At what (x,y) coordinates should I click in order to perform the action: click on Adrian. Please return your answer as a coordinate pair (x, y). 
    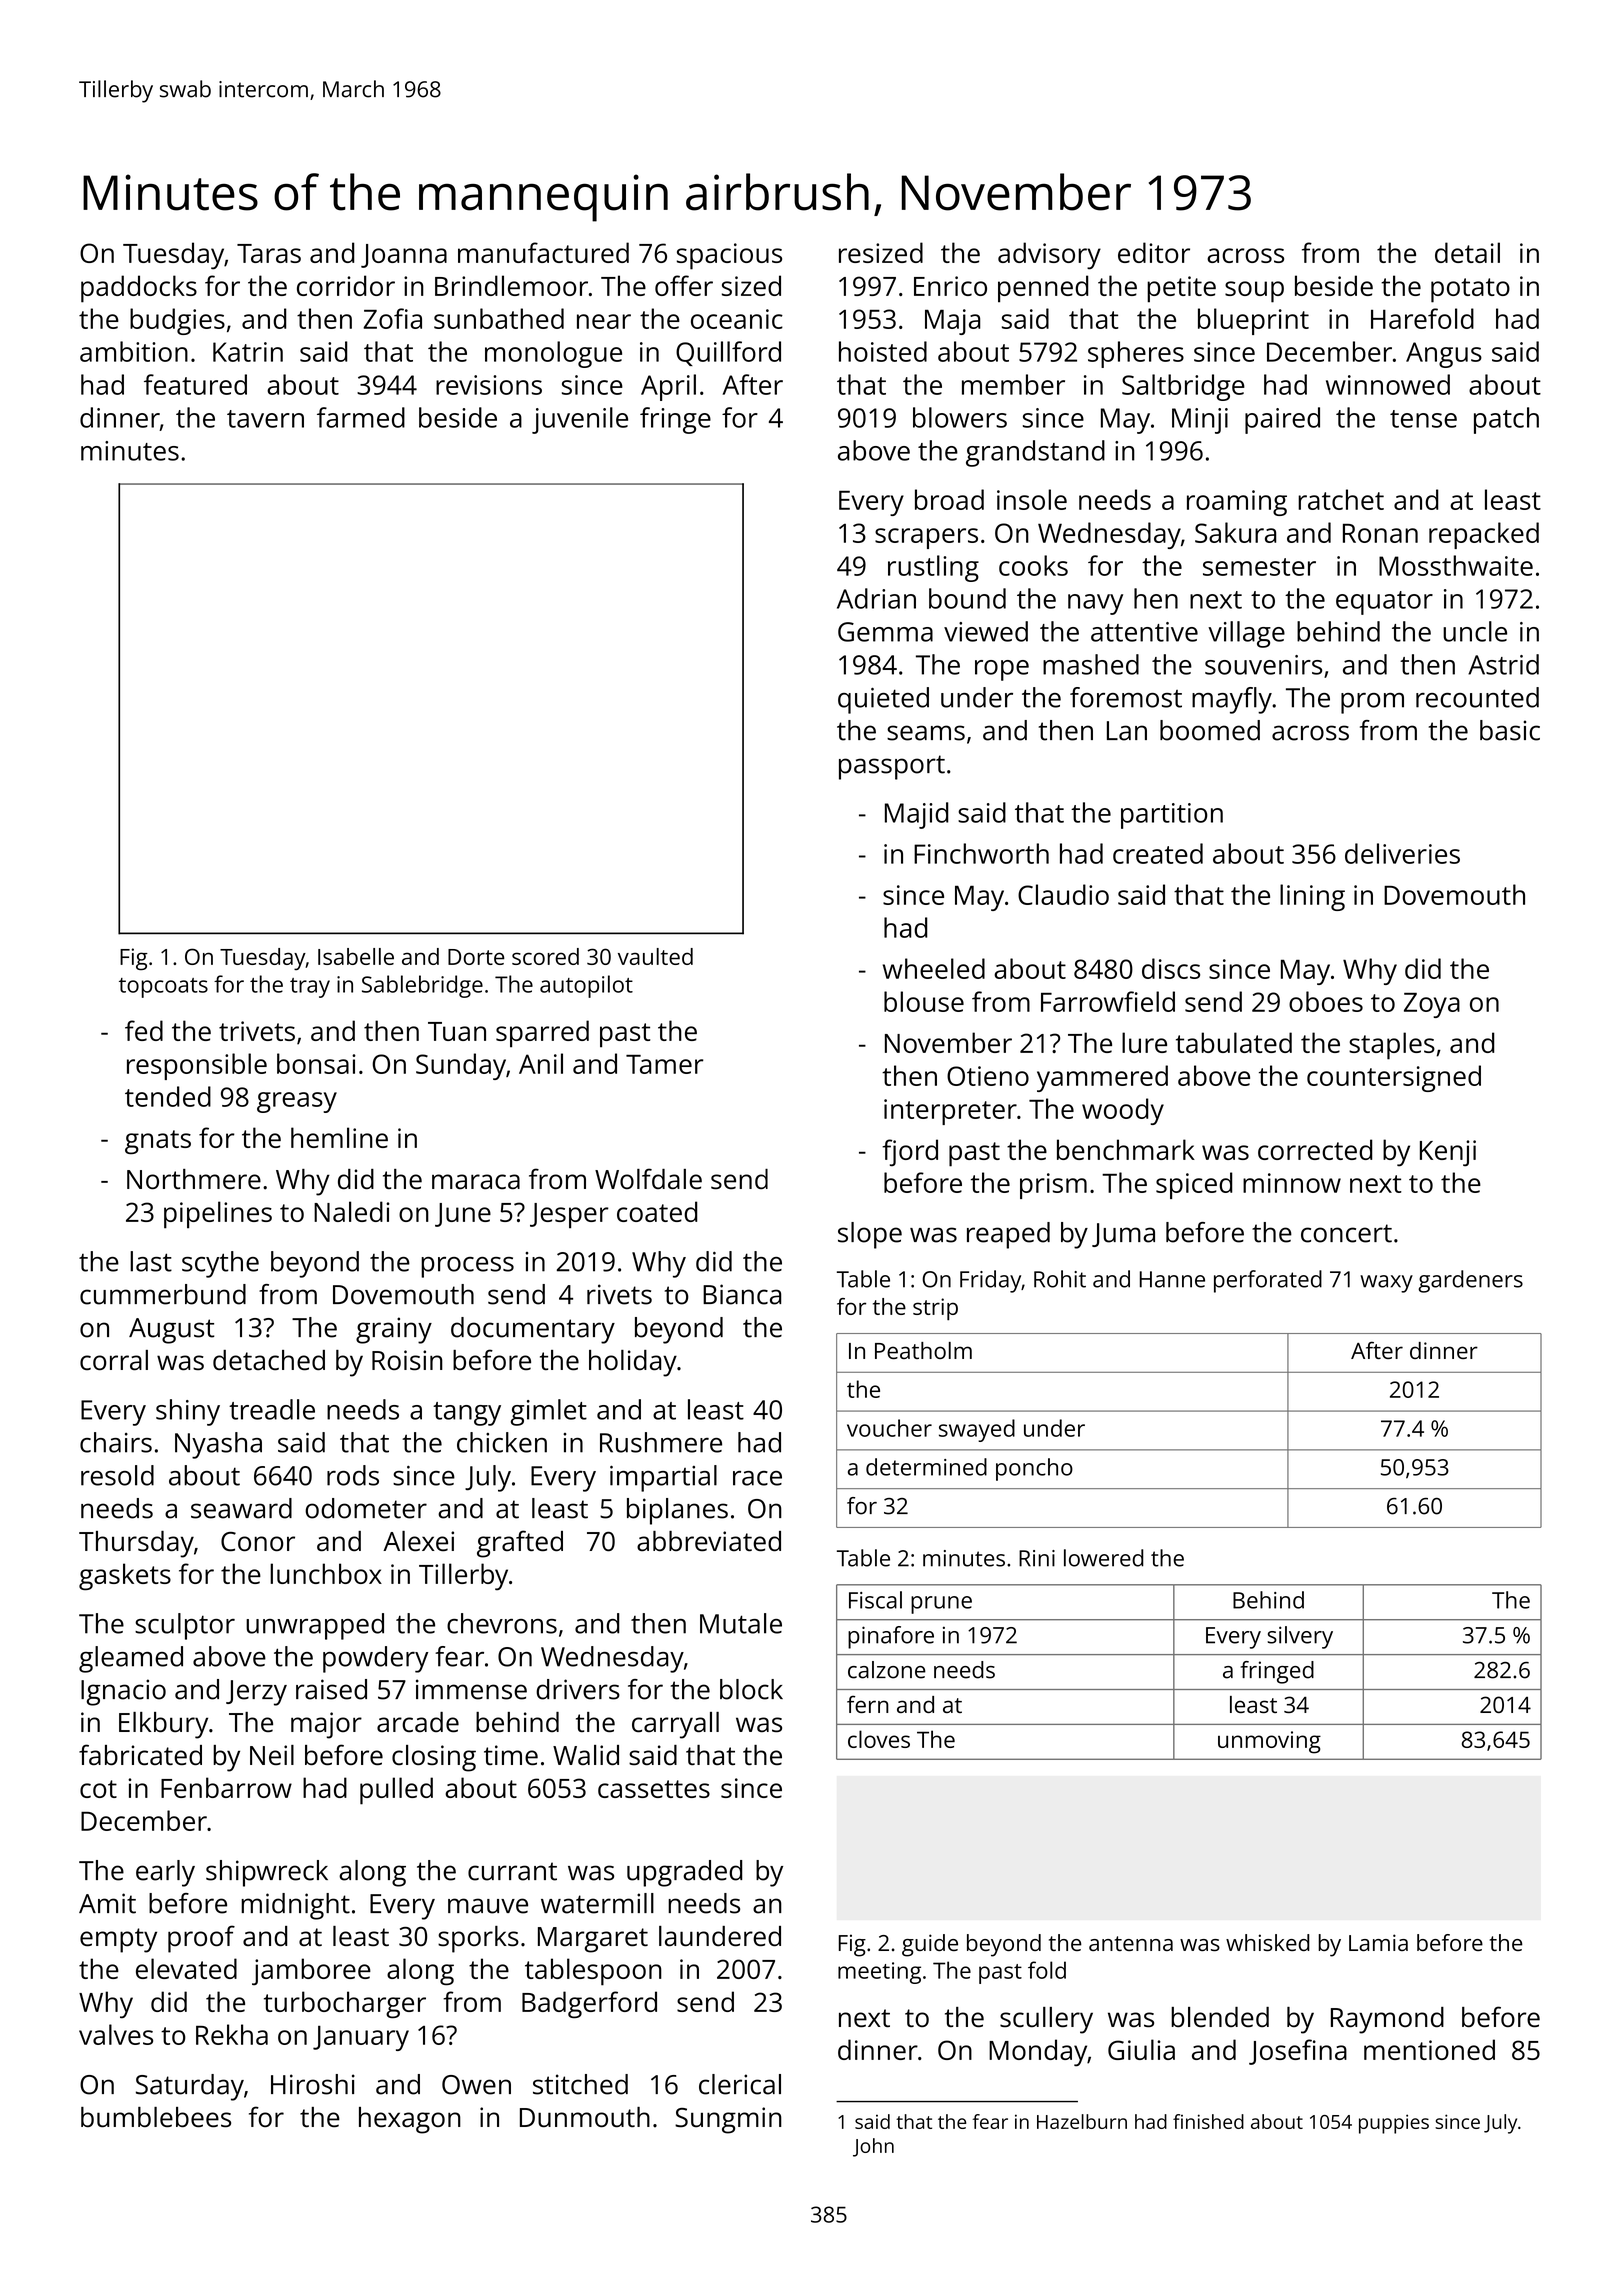
    Looking at the image, I should click on (876, 598).
